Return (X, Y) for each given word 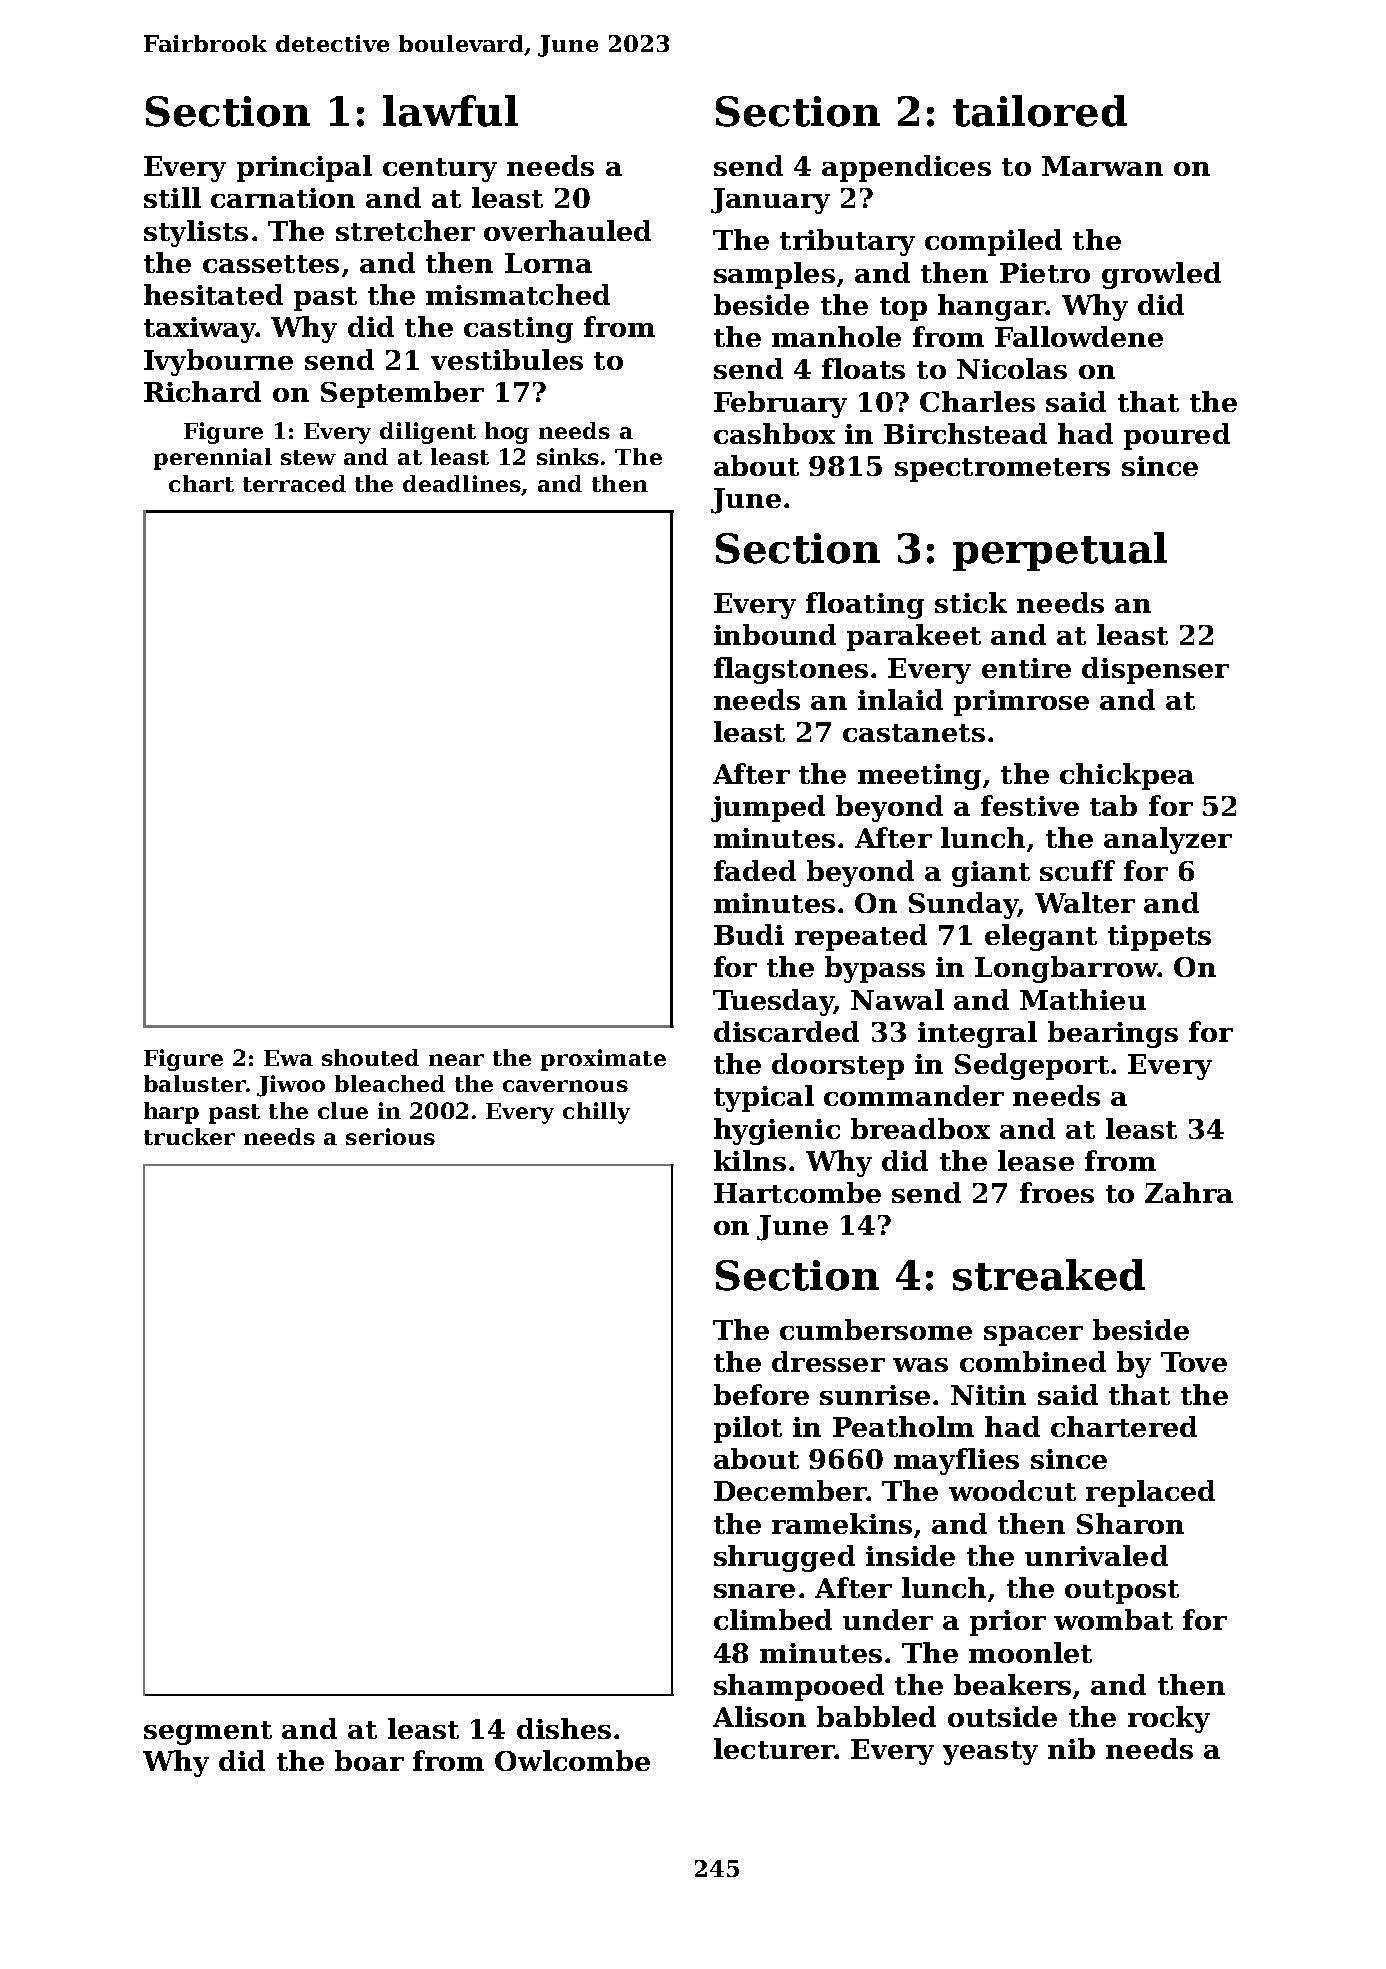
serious (390, 1136)
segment (208, 1733)
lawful (450, 111)
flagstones (791, 670)
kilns (750, 1160)
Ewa (288, 1058)
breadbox (920, 1128)
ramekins (842, 1523)
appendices (906, 168)
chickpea (1127, 776)
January (770, 201)
